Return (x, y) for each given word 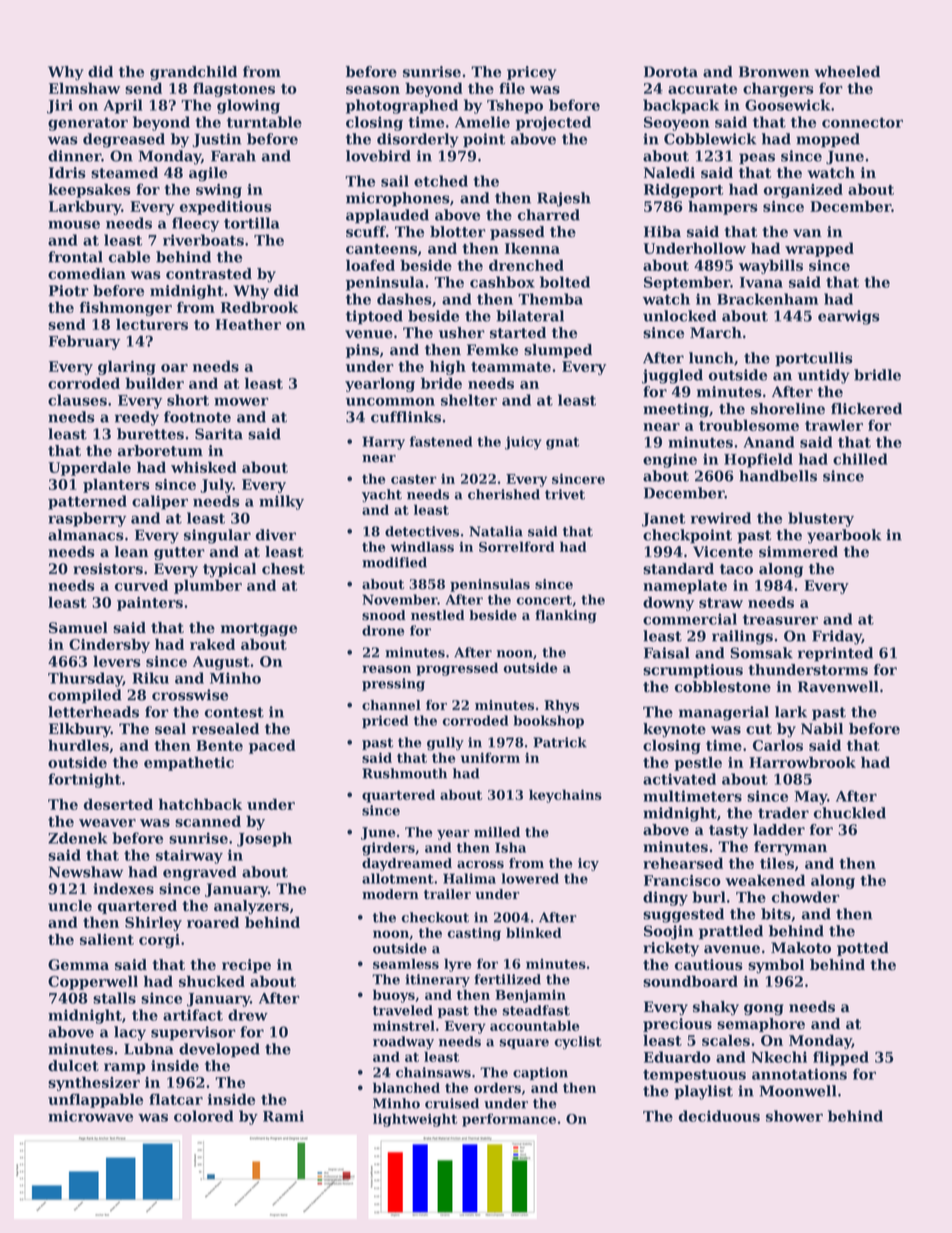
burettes (150, 434)
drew (248, 1015)
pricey (532, 73)
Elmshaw (84, 88)
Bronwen (774, 72)
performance (509, 1120)
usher (462, 333)
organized (803, 190)
